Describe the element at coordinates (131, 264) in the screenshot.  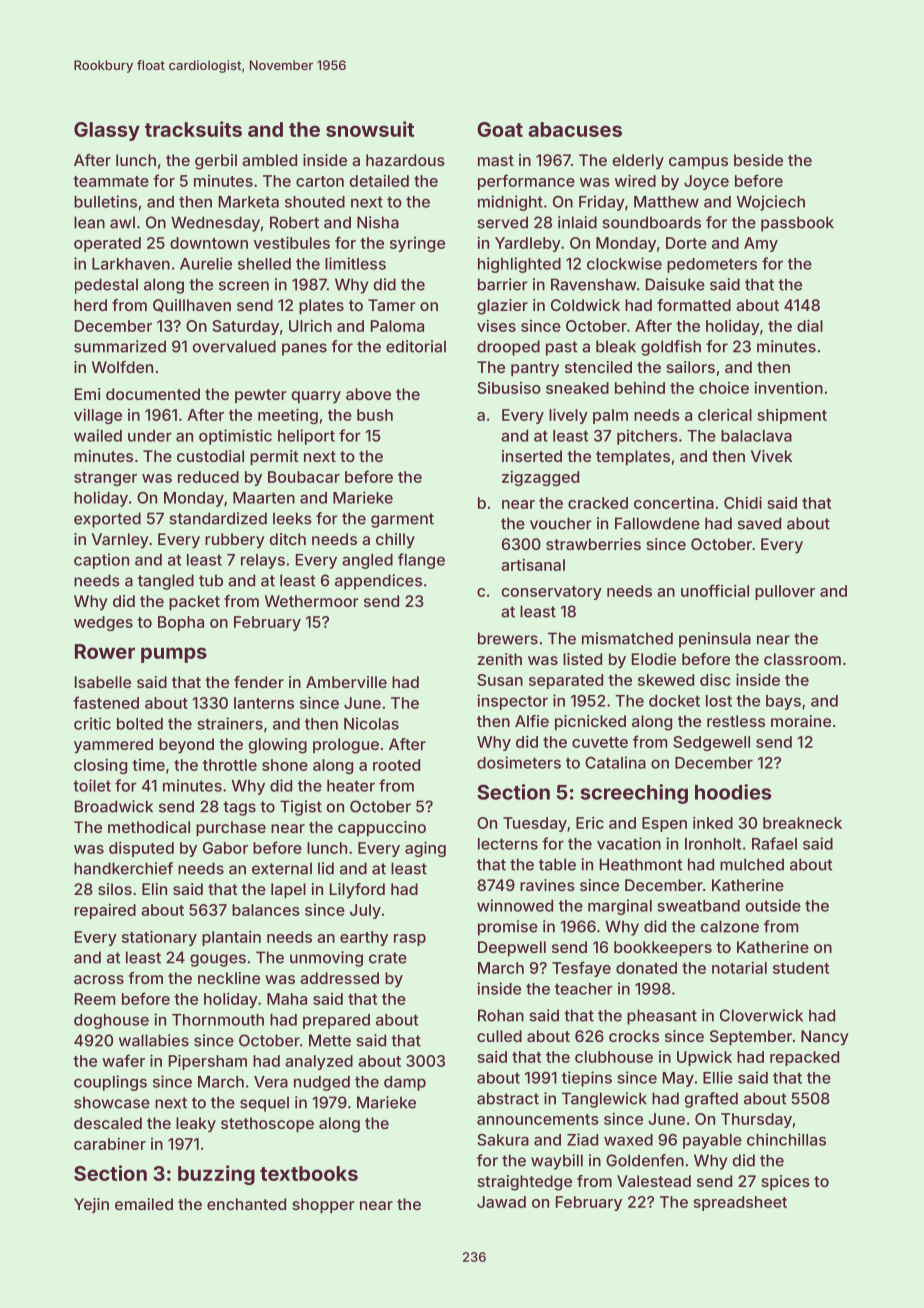
I see `Larkhaven` at that location.
